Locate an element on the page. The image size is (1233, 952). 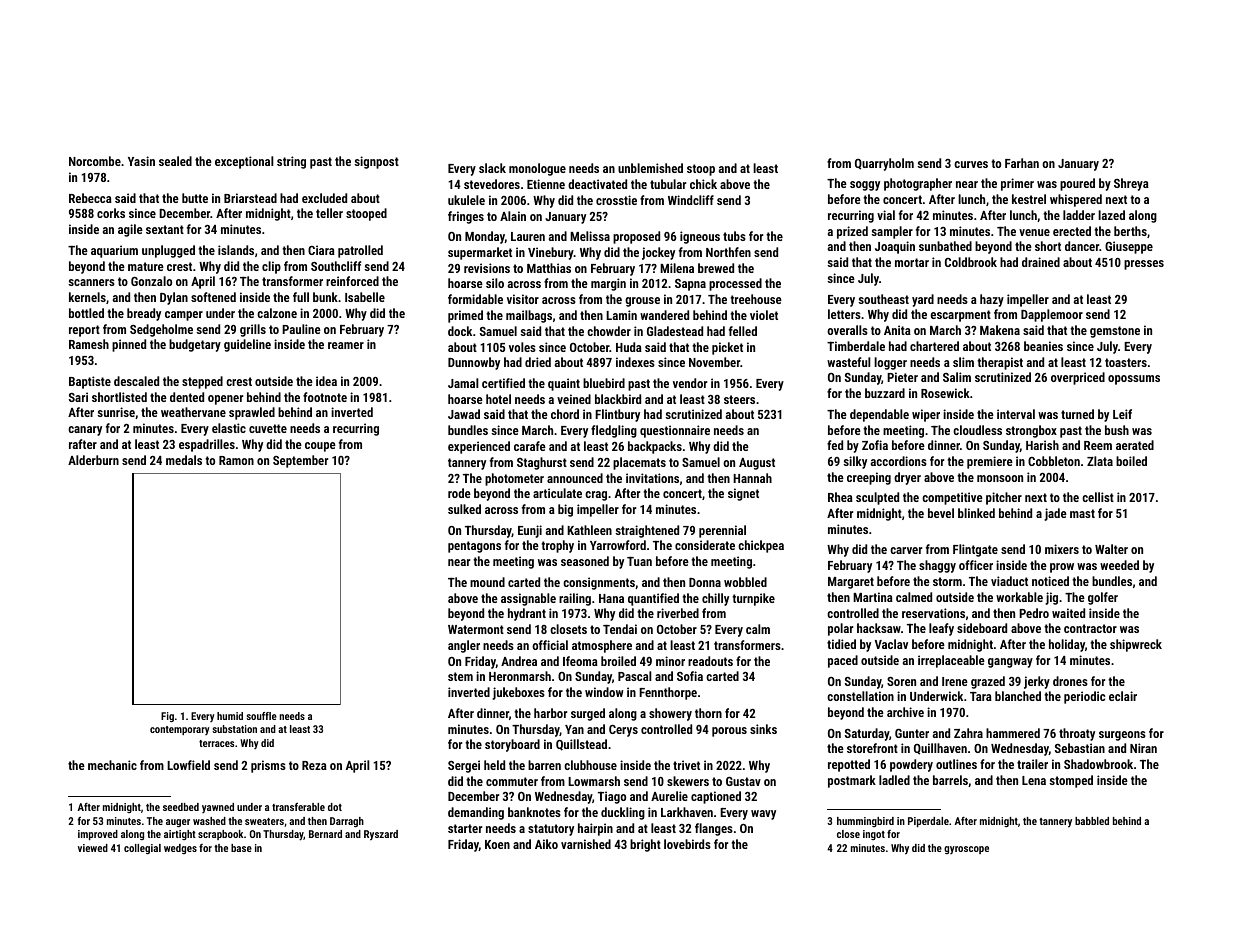
cloudless is located at coordinates (977, 430).
